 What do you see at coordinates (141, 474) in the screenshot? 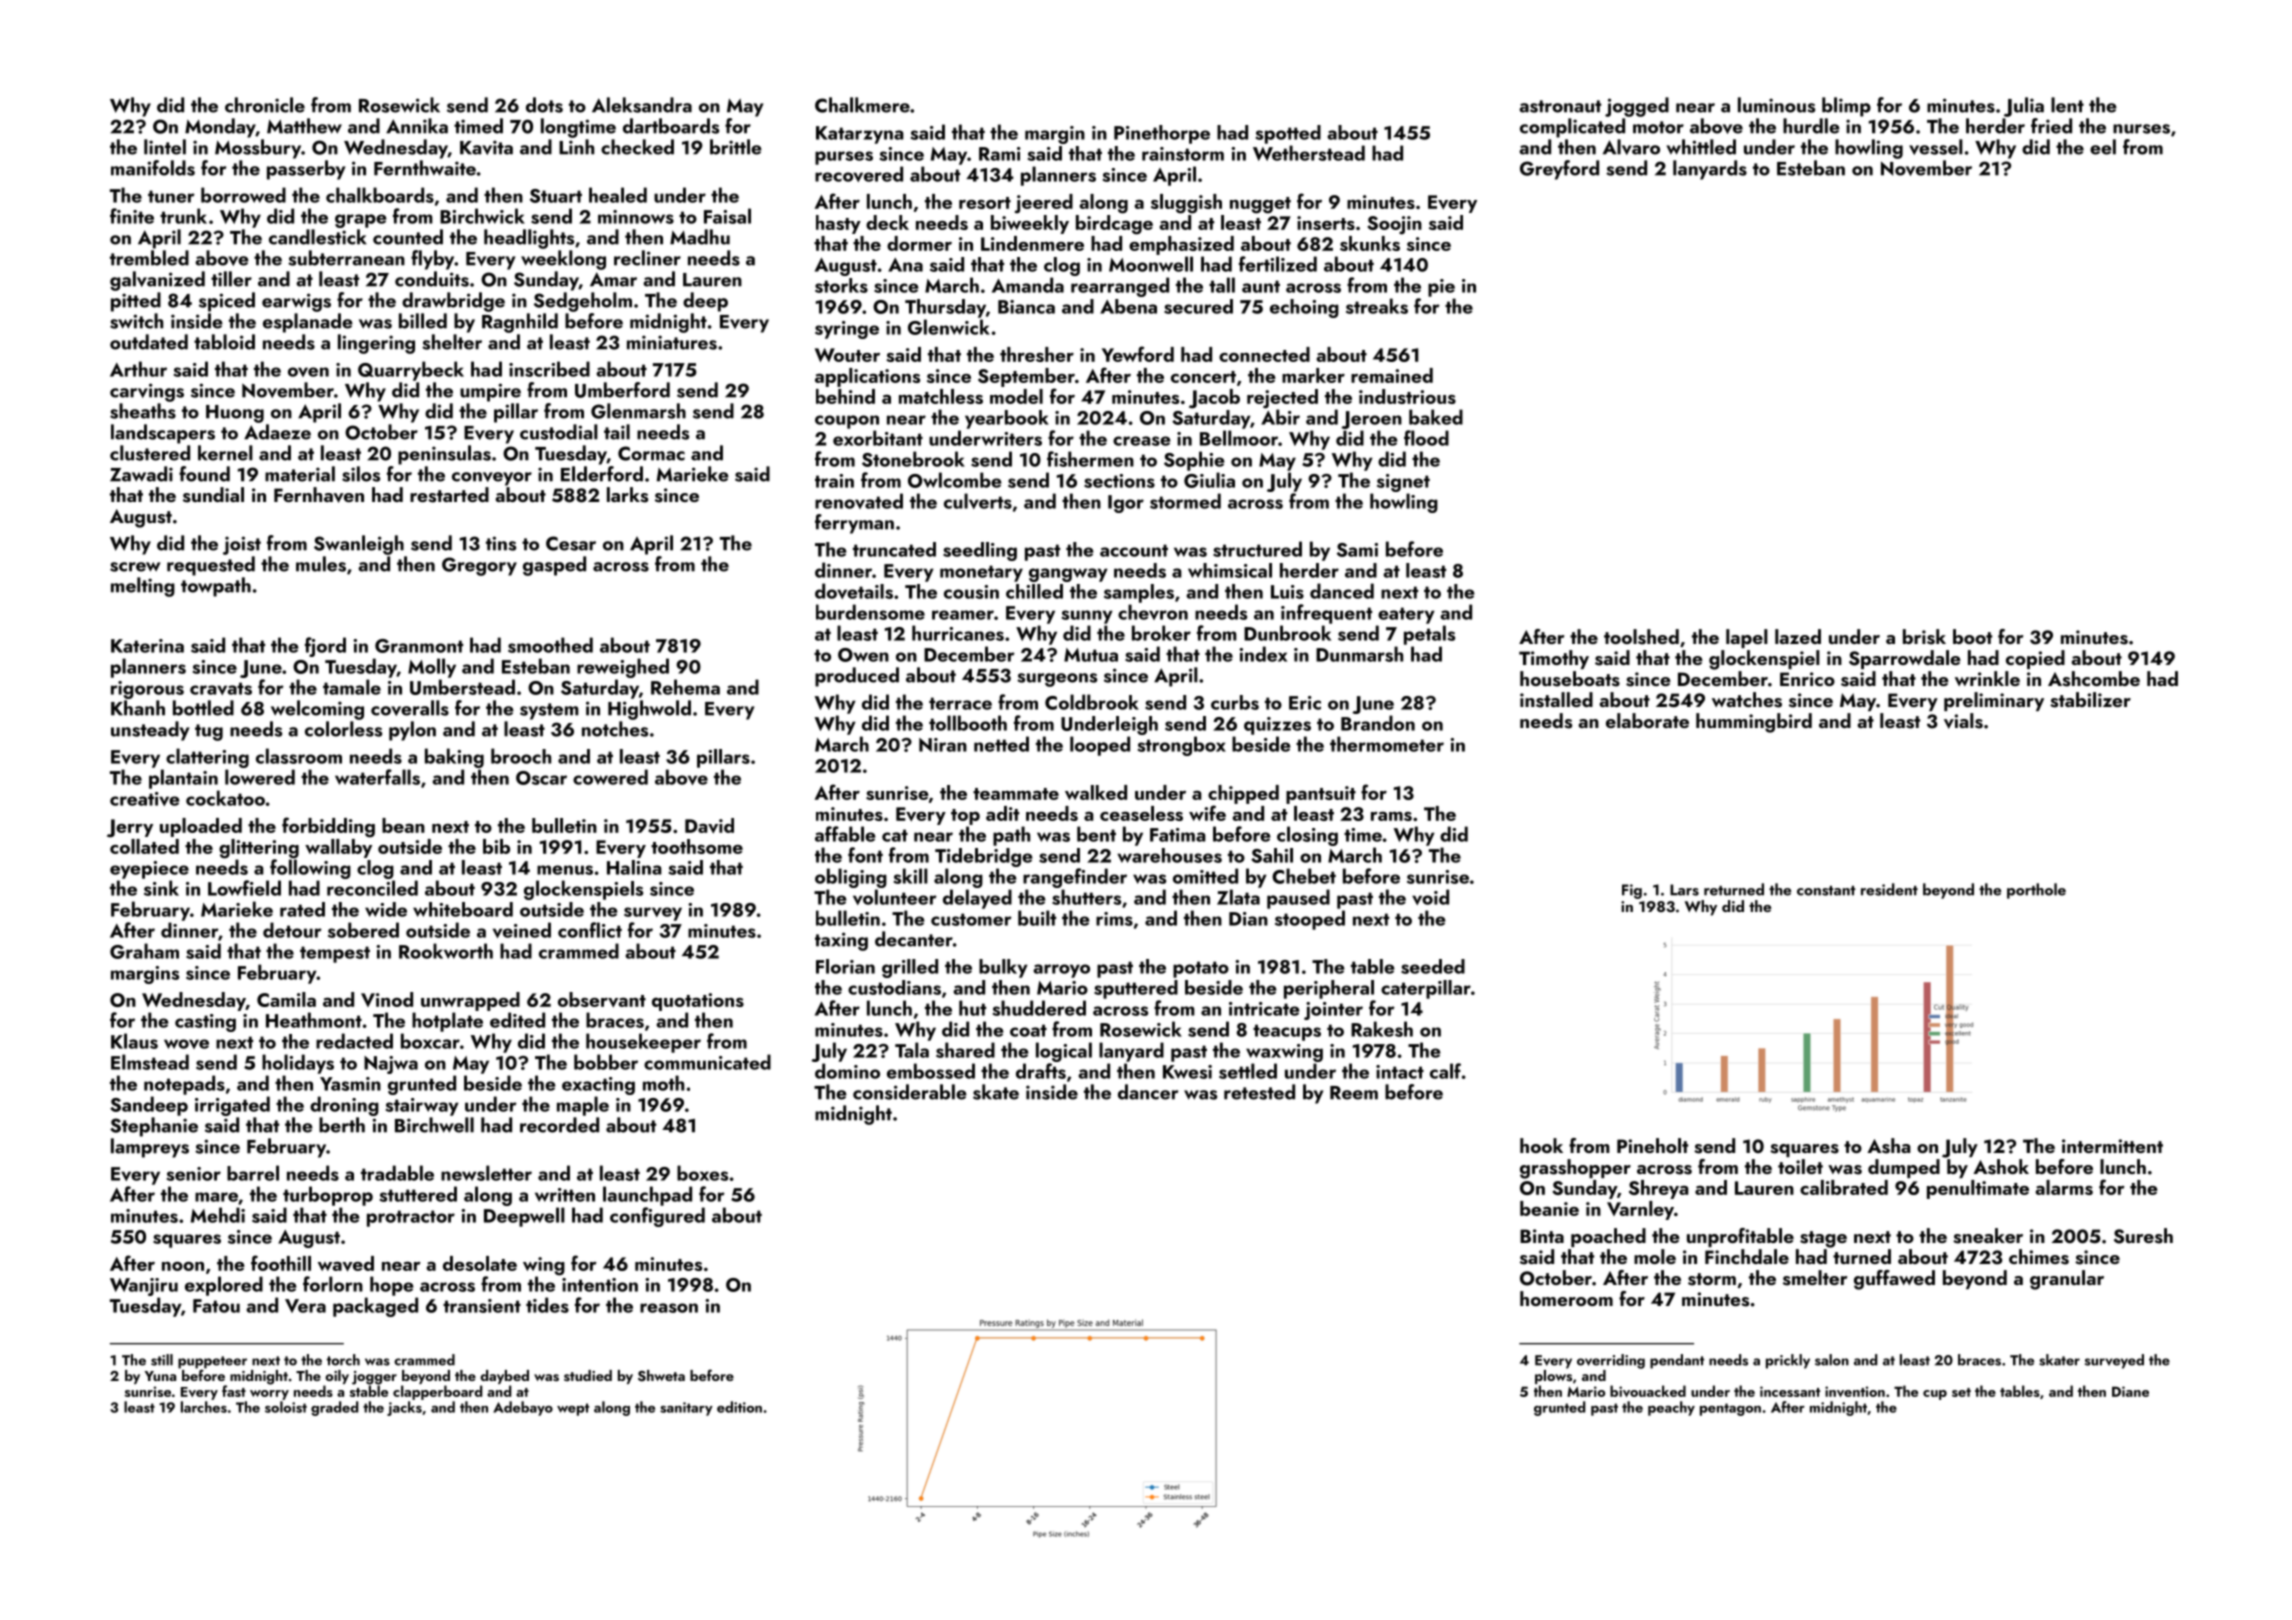
I see `Zawadi` at bounding box center [141, 474].
